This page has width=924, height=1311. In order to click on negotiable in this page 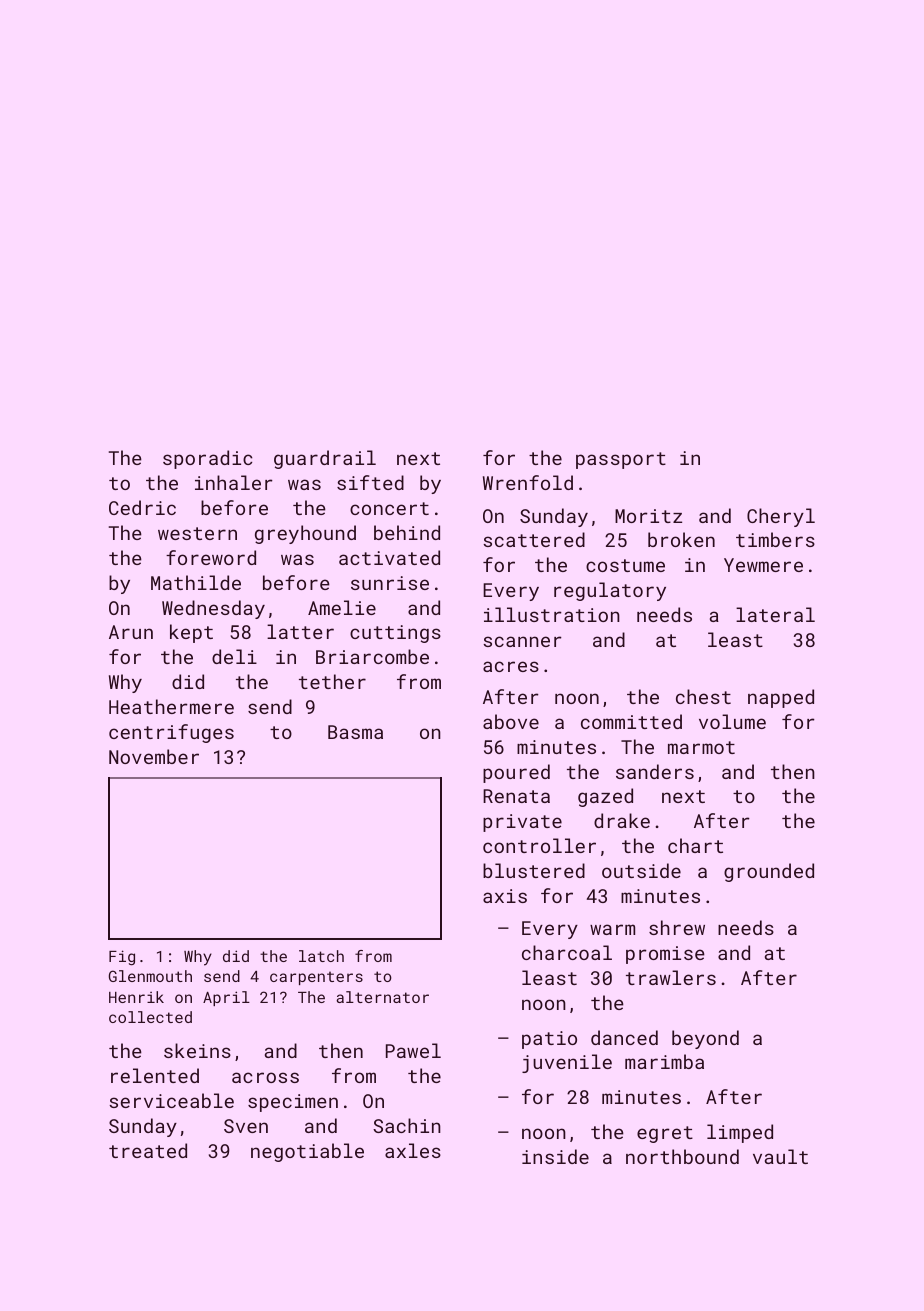, I will do `click(307, 1152)`.
